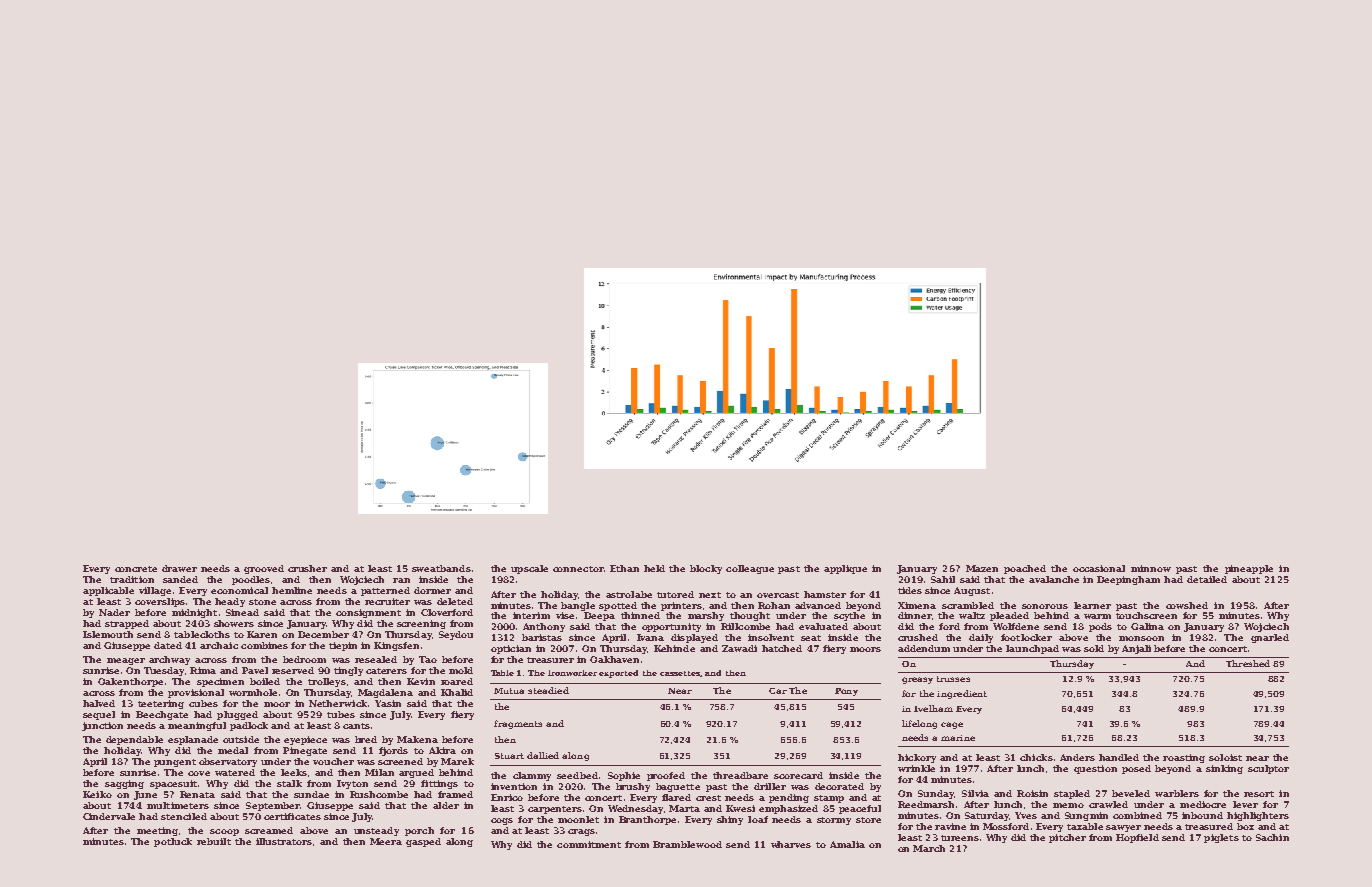 This document has width=1372, height=887. I want to click on applicable, so click(108, 591).
